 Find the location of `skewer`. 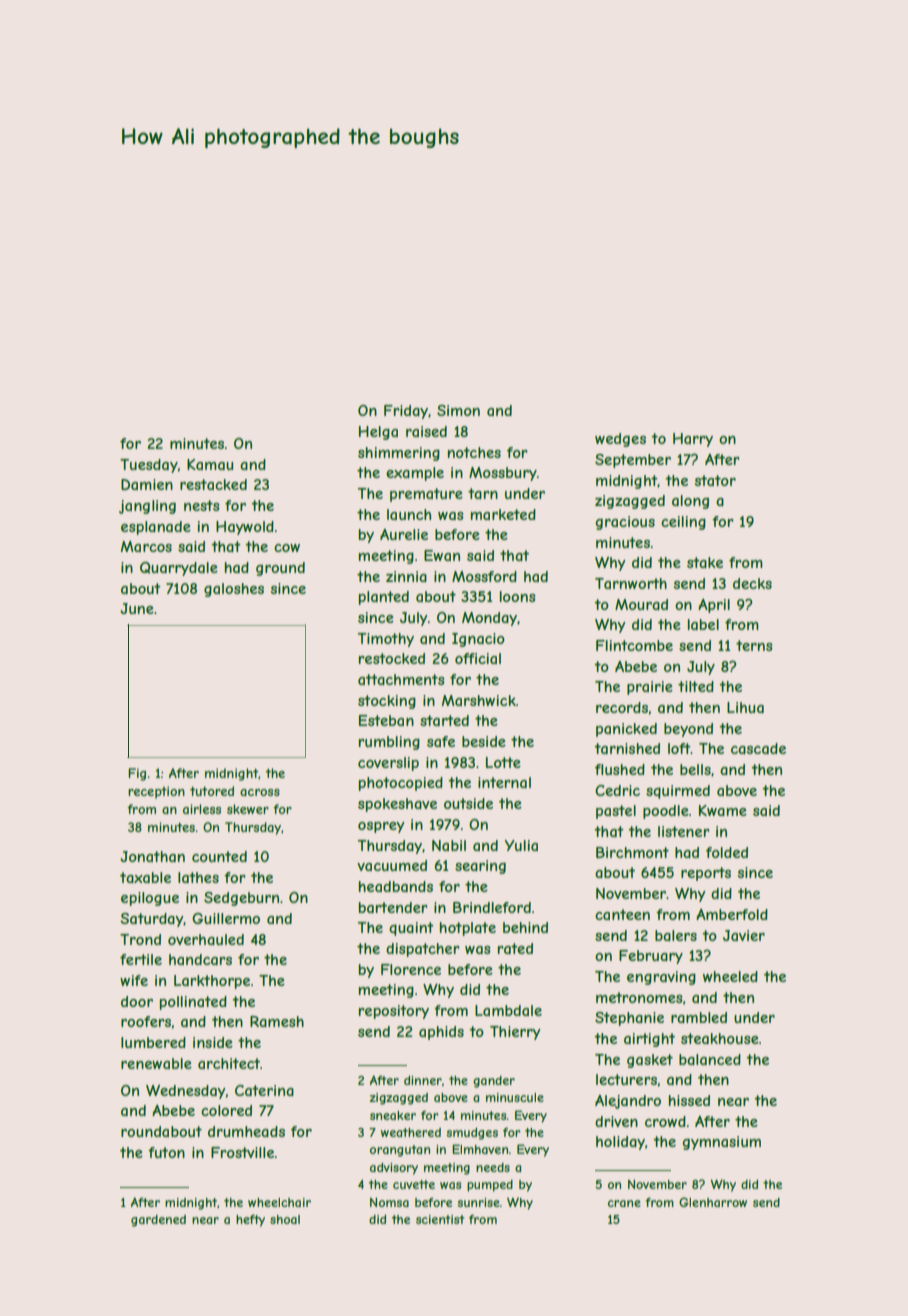

skewer is located at coordinates (248, 809).
